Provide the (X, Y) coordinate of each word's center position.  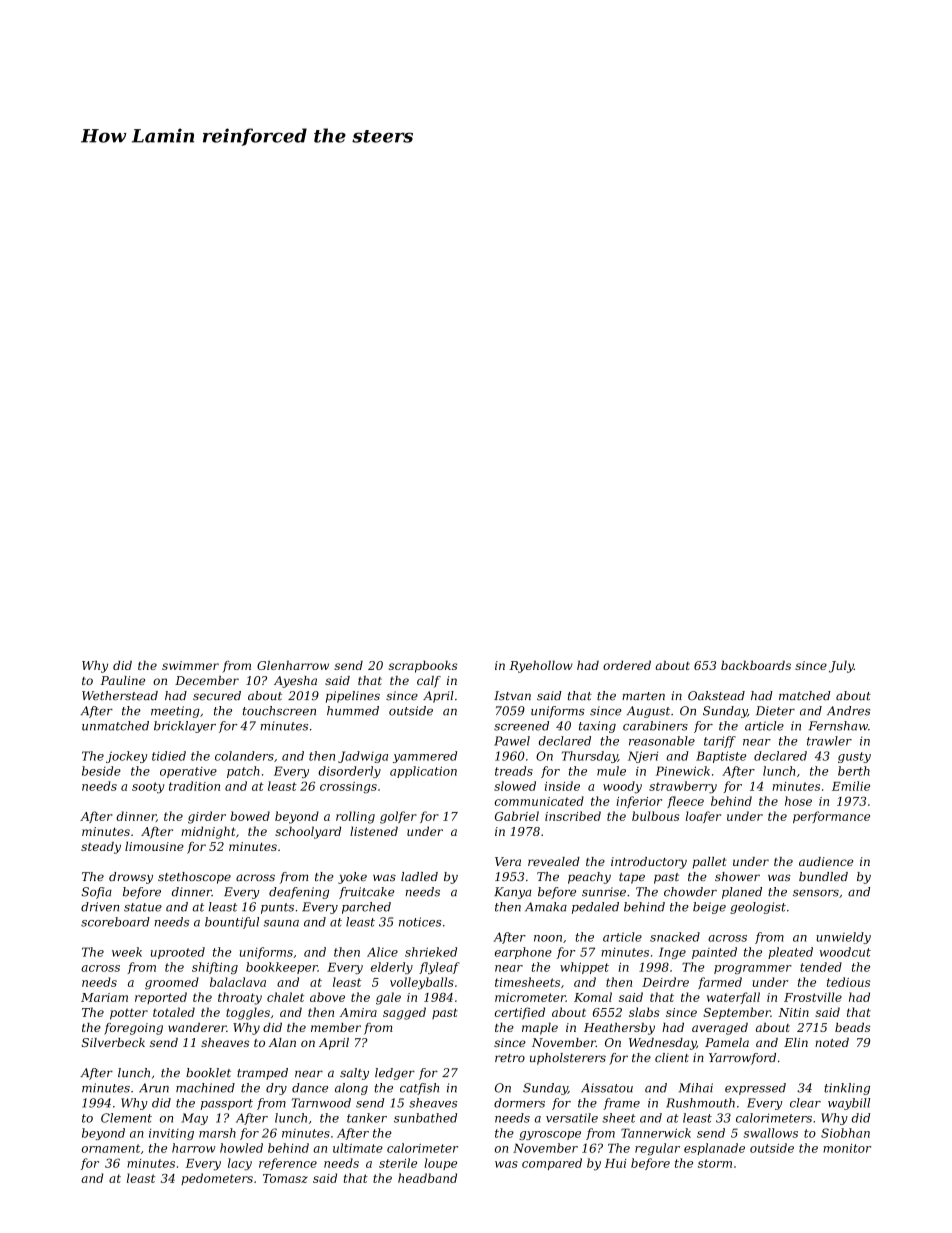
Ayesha (295, 682)
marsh (217, 1133)
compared (552, 1164)
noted (832, 1042)
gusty (854, 757)
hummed (353, 711)
